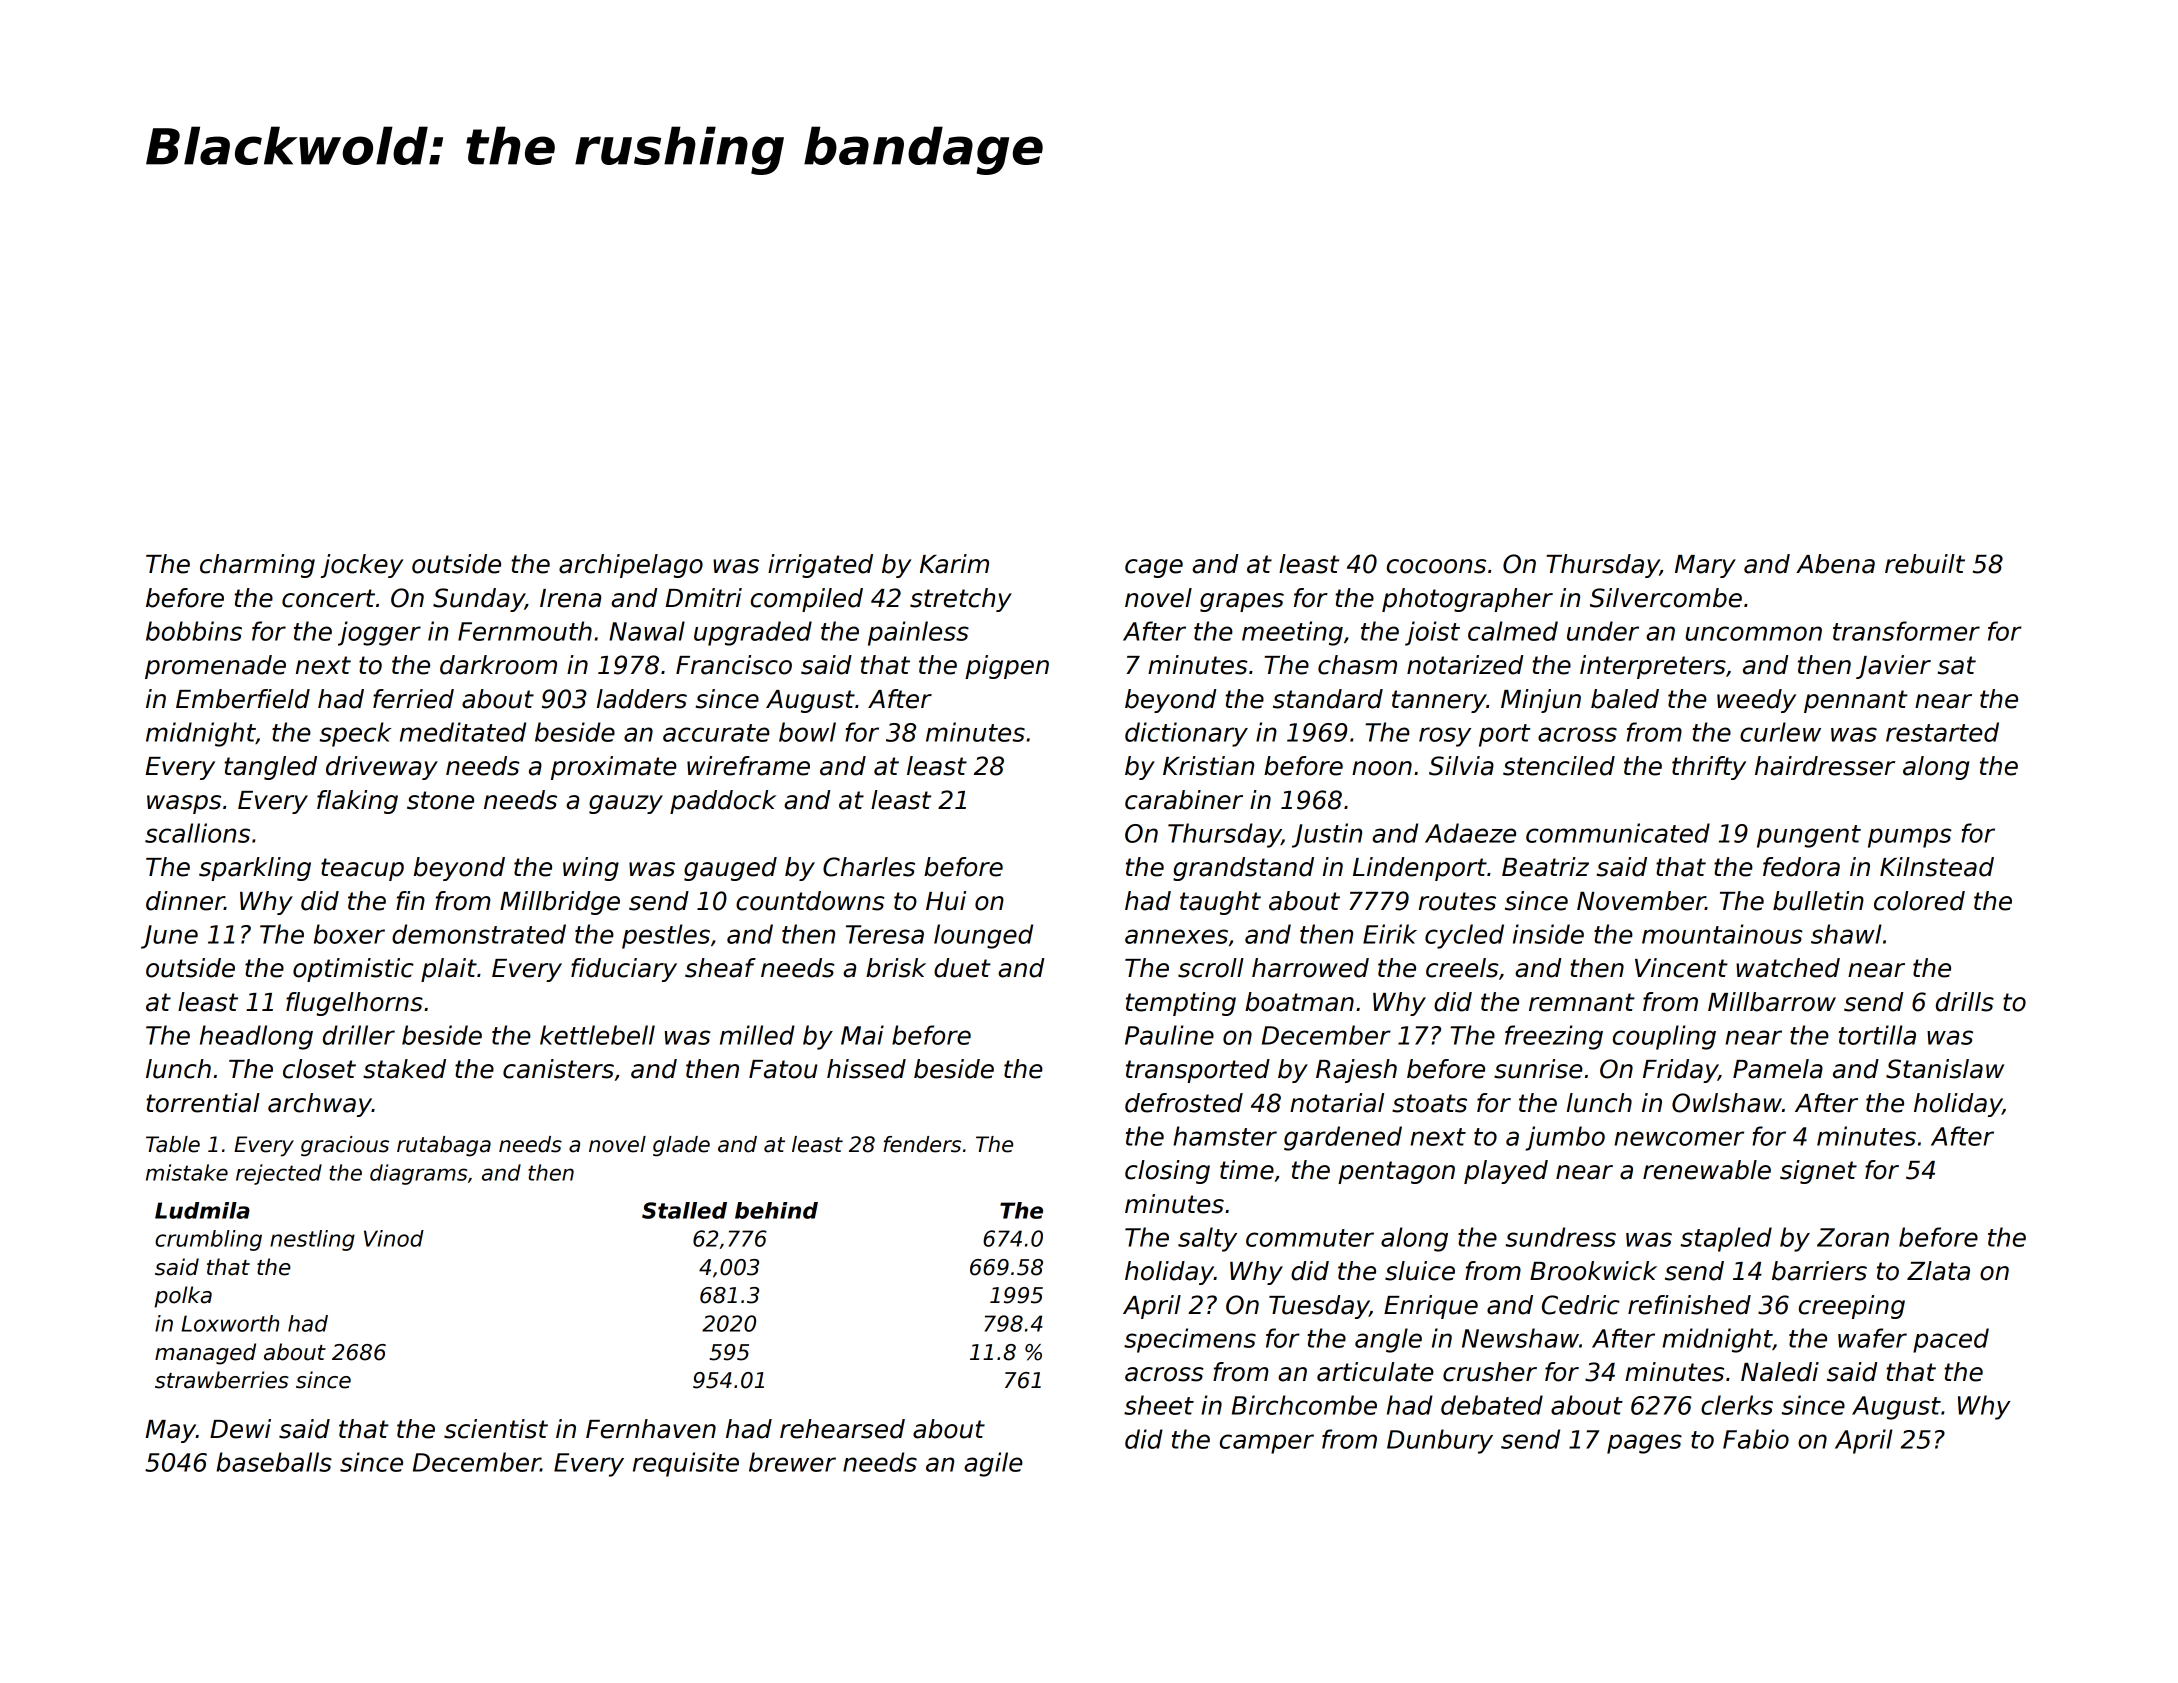 The height and width of the page is (1683, 2178). I want to click on sat, so click(1957, 665).
